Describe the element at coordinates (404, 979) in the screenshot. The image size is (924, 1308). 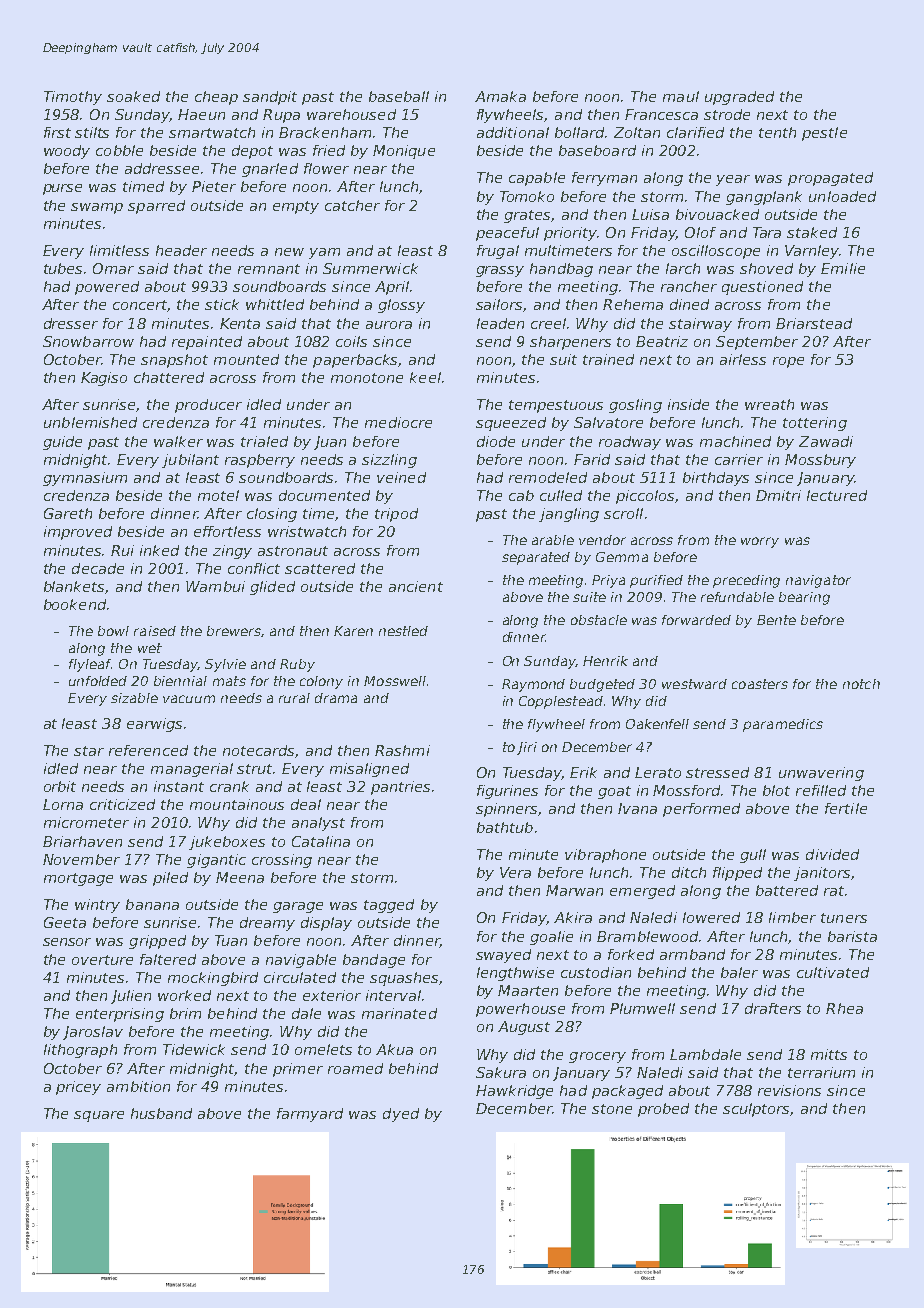
I see `squashes` at that location.
